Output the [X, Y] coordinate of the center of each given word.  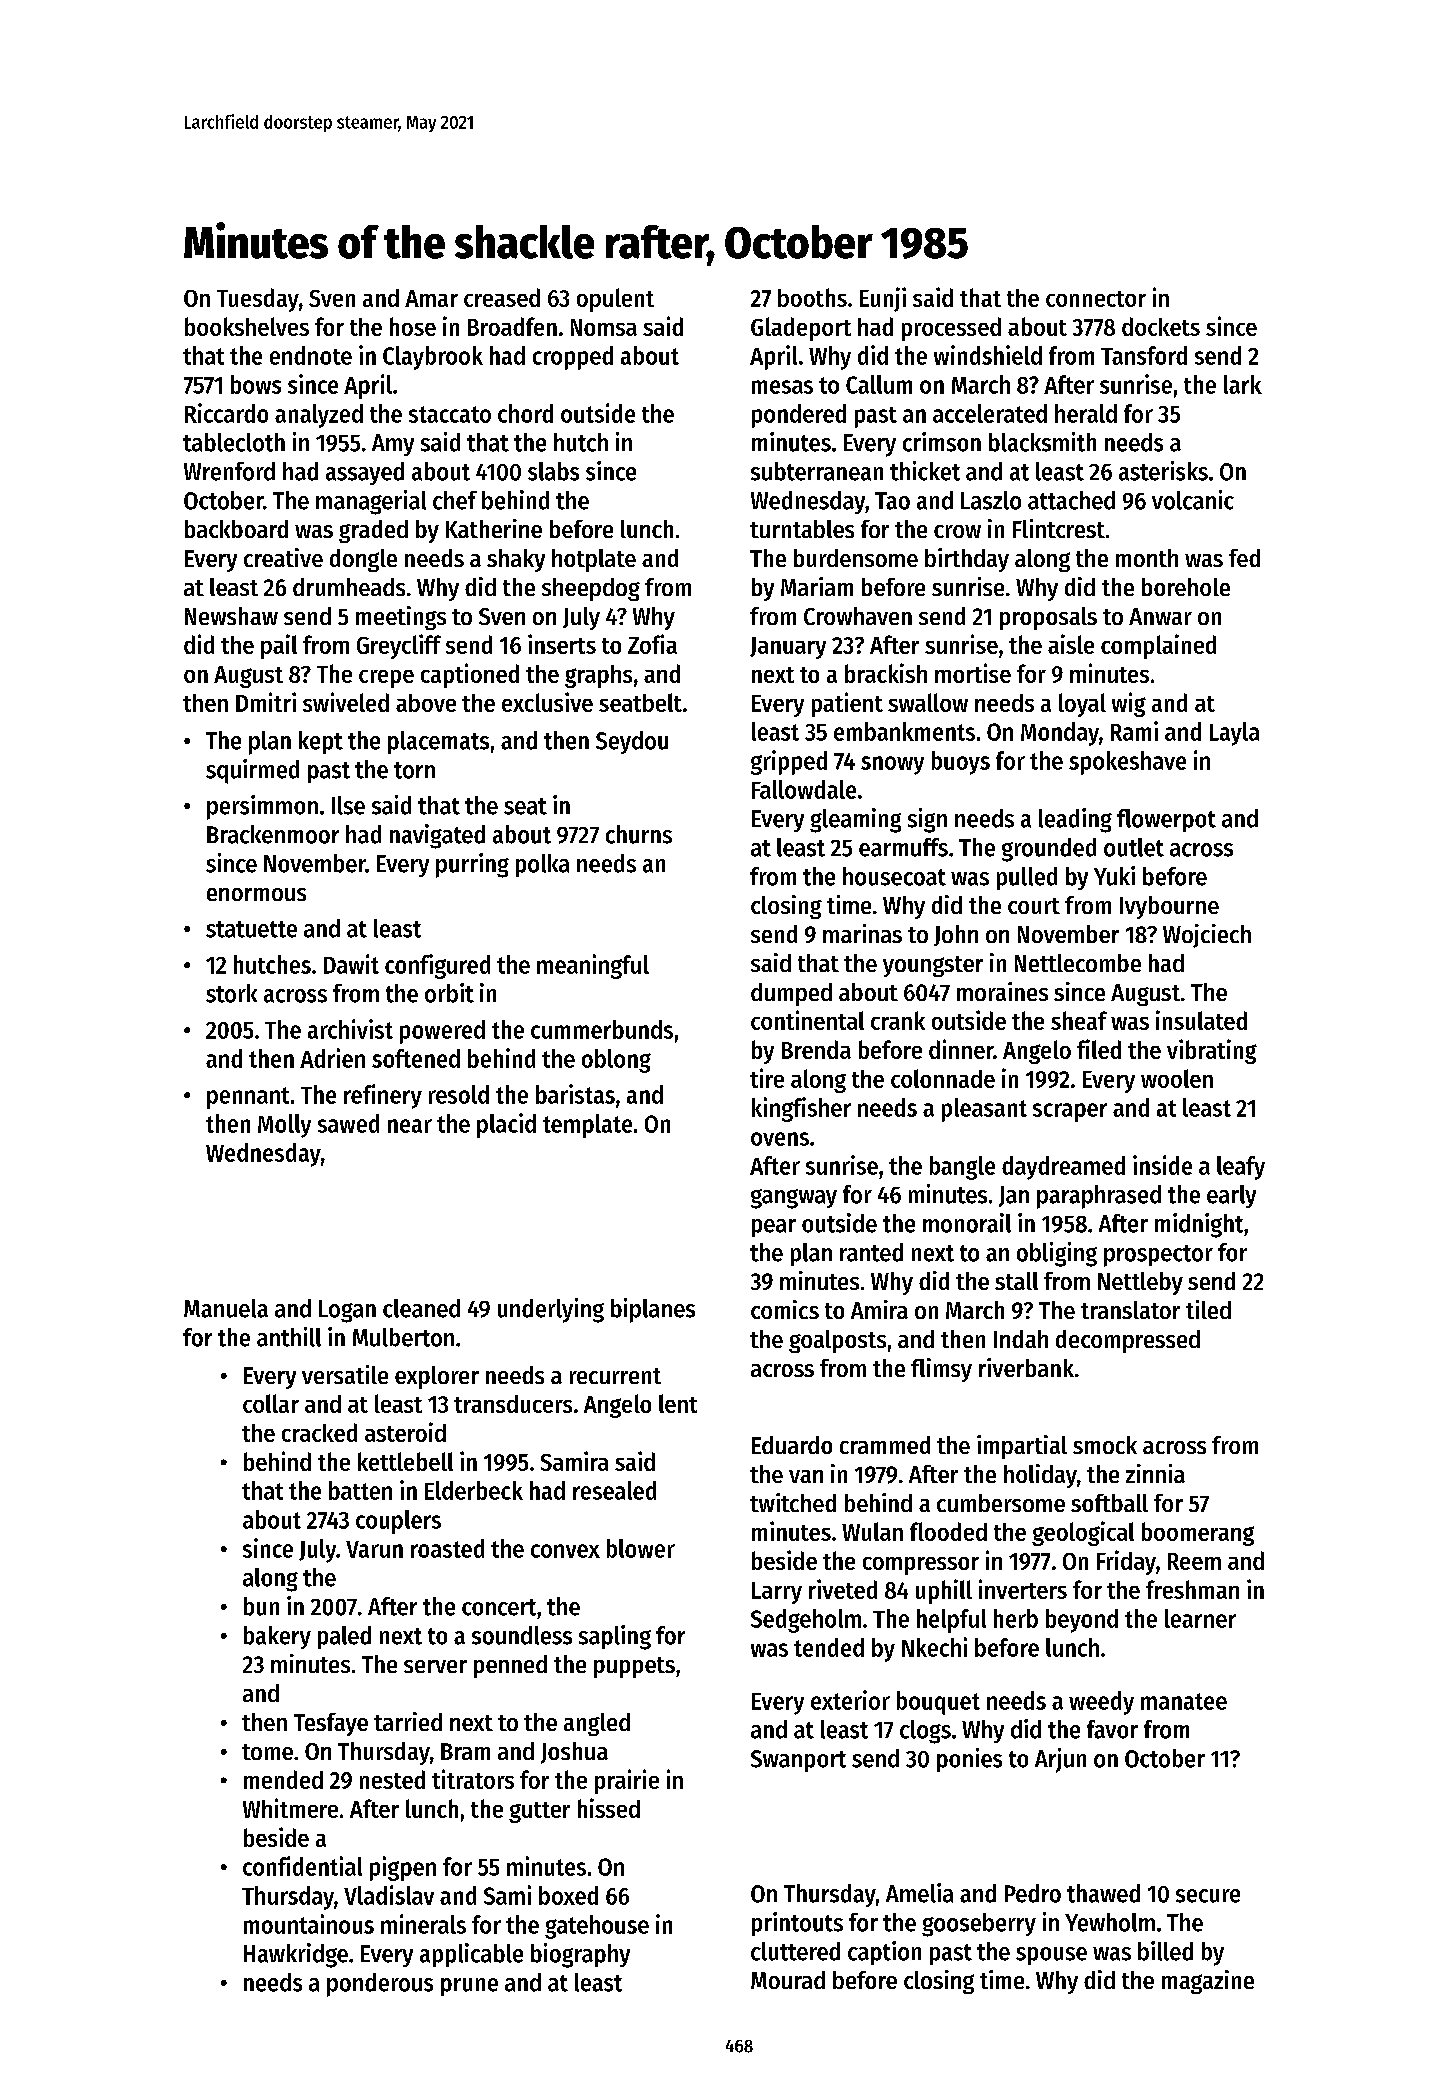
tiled [1208, 1309]
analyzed [319, 416]
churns [639, 834]
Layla [1234, 734]
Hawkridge [296, 1955]
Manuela [226, 1308]
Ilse [348, 805]
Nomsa [604, 327]
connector [1096, 299]
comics [785, 1309]
